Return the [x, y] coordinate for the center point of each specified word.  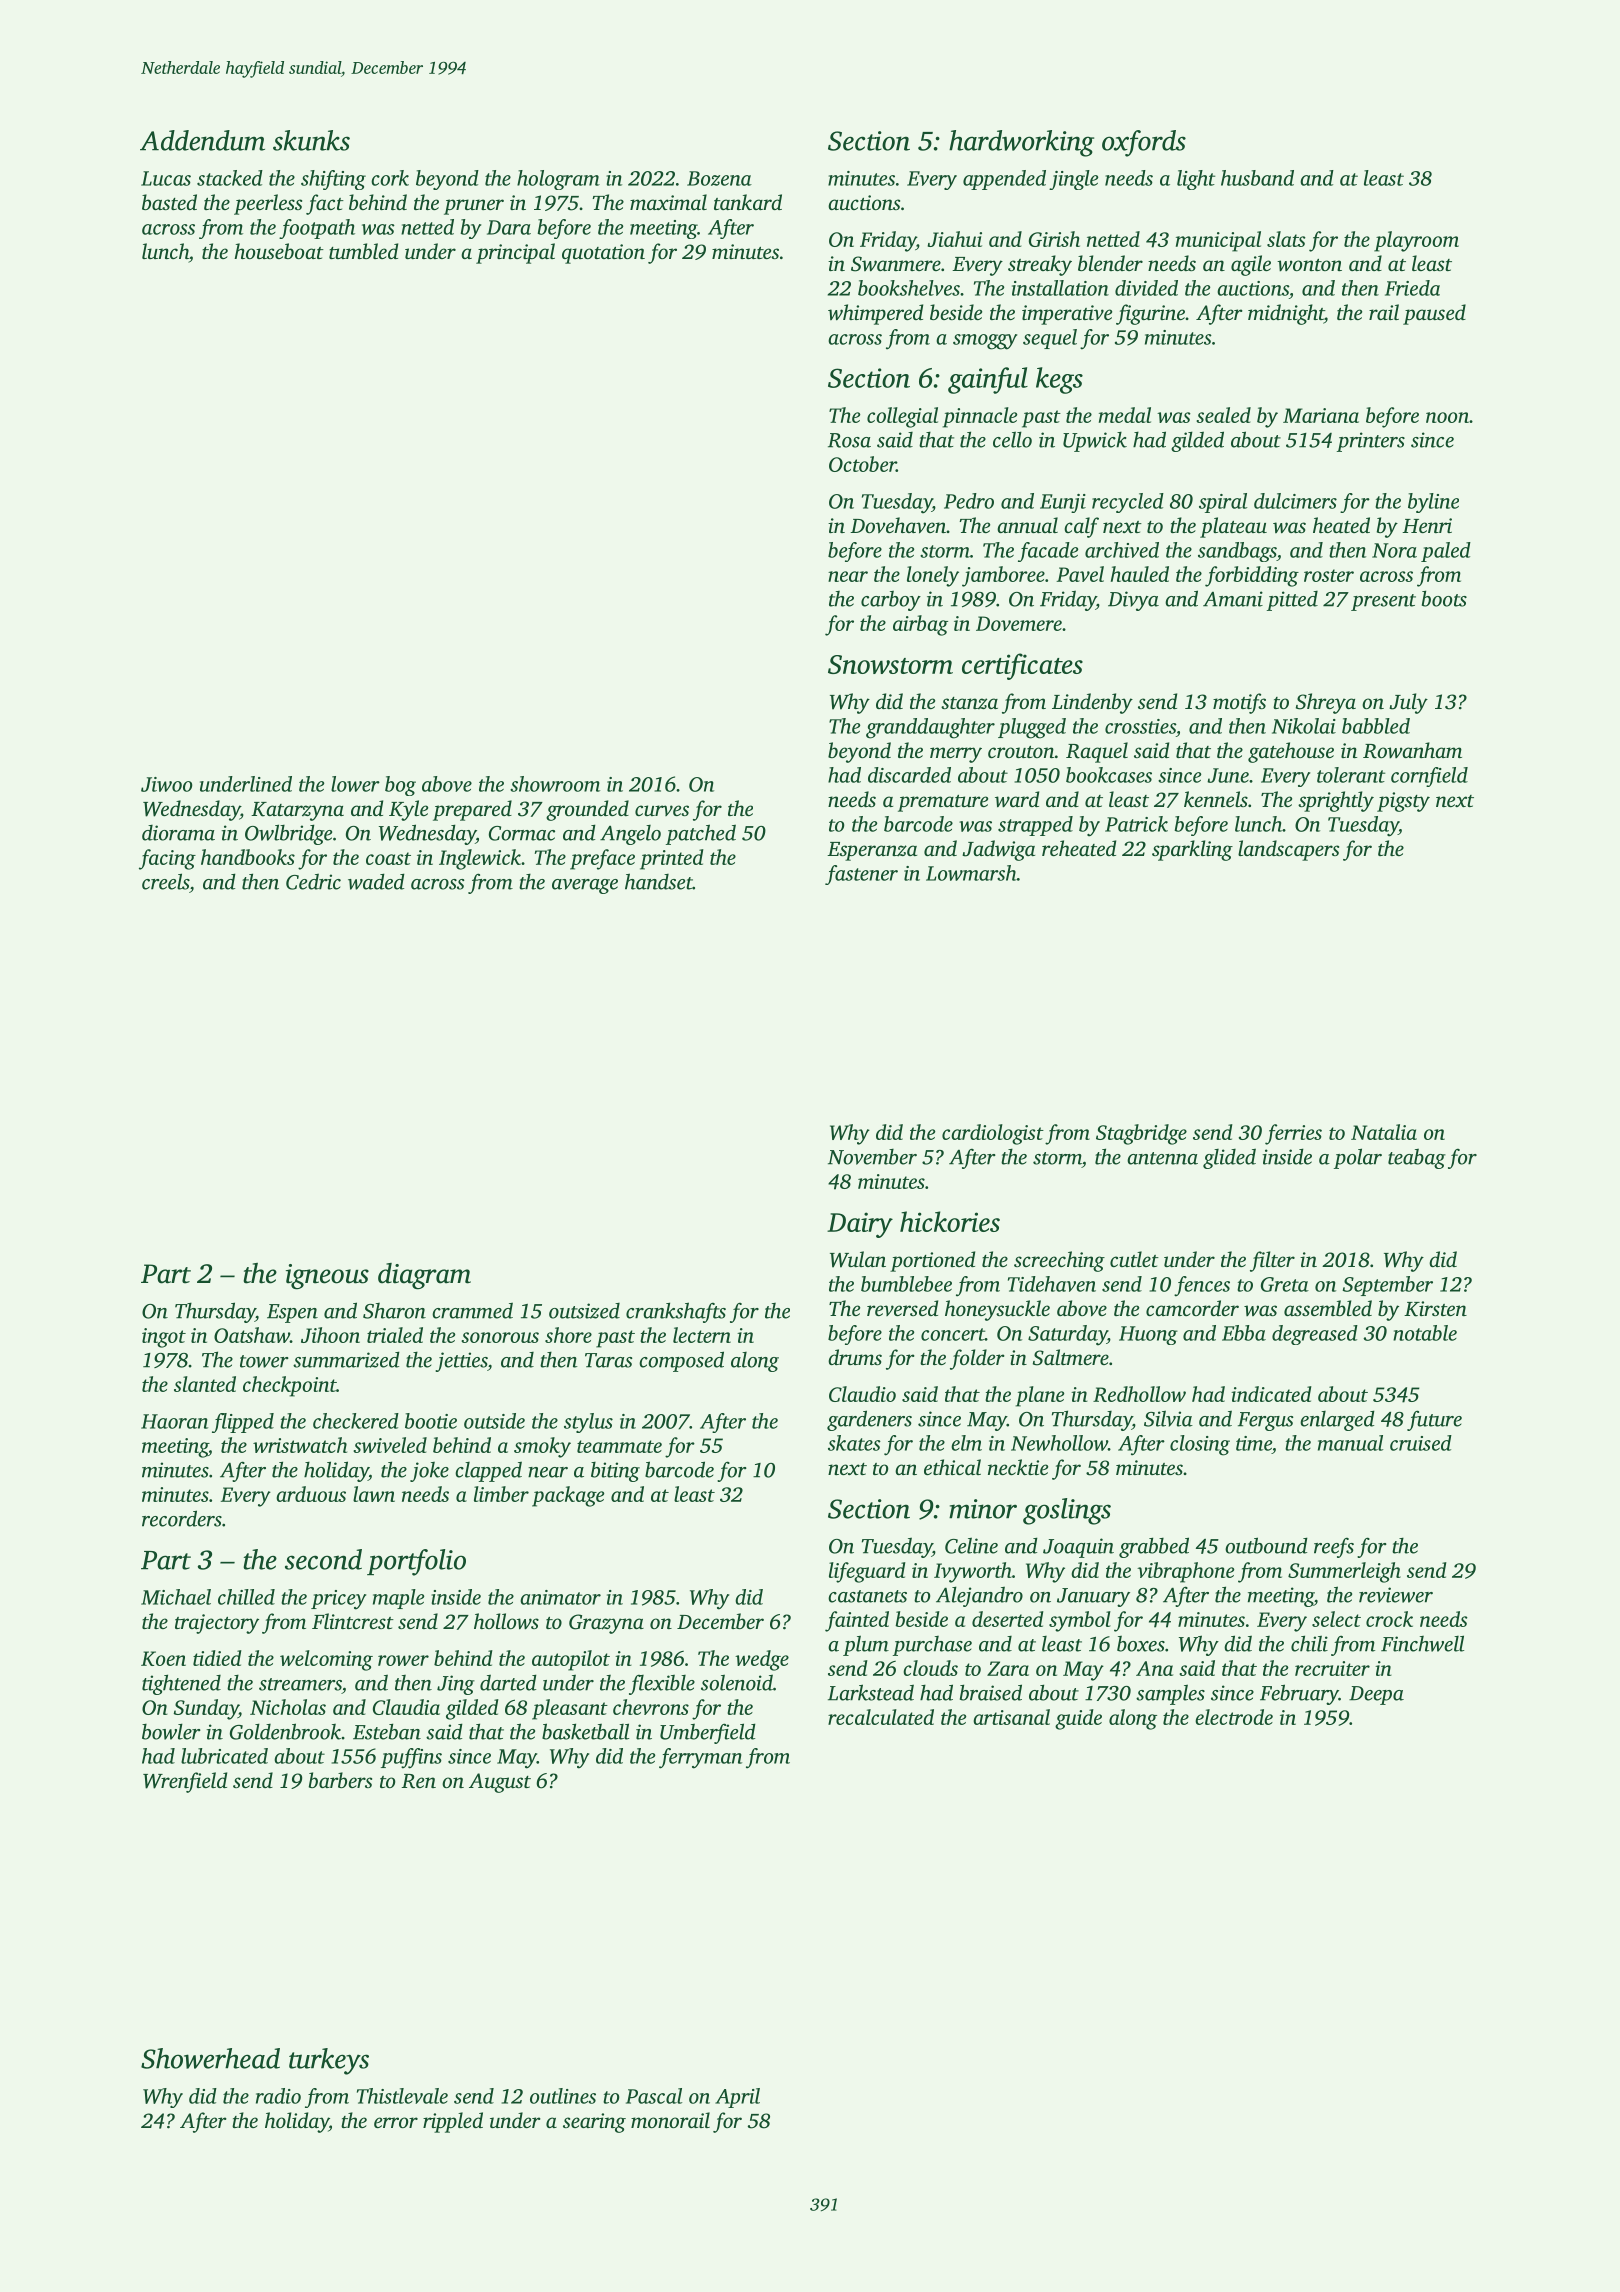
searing [594, 2123]
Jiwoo [166, 784]
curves [662, 810]
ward [1017, 799]
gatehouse [1291, 752]
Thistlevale [402, 2096]
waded [376, 881]
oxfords [1144, 143]
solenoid [737, 1682]
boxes [1141, 1644]
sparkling [1192, 850]
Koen [163, 1658]
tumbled [363, 251]
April [737, 2098]
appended [1004, 180]
